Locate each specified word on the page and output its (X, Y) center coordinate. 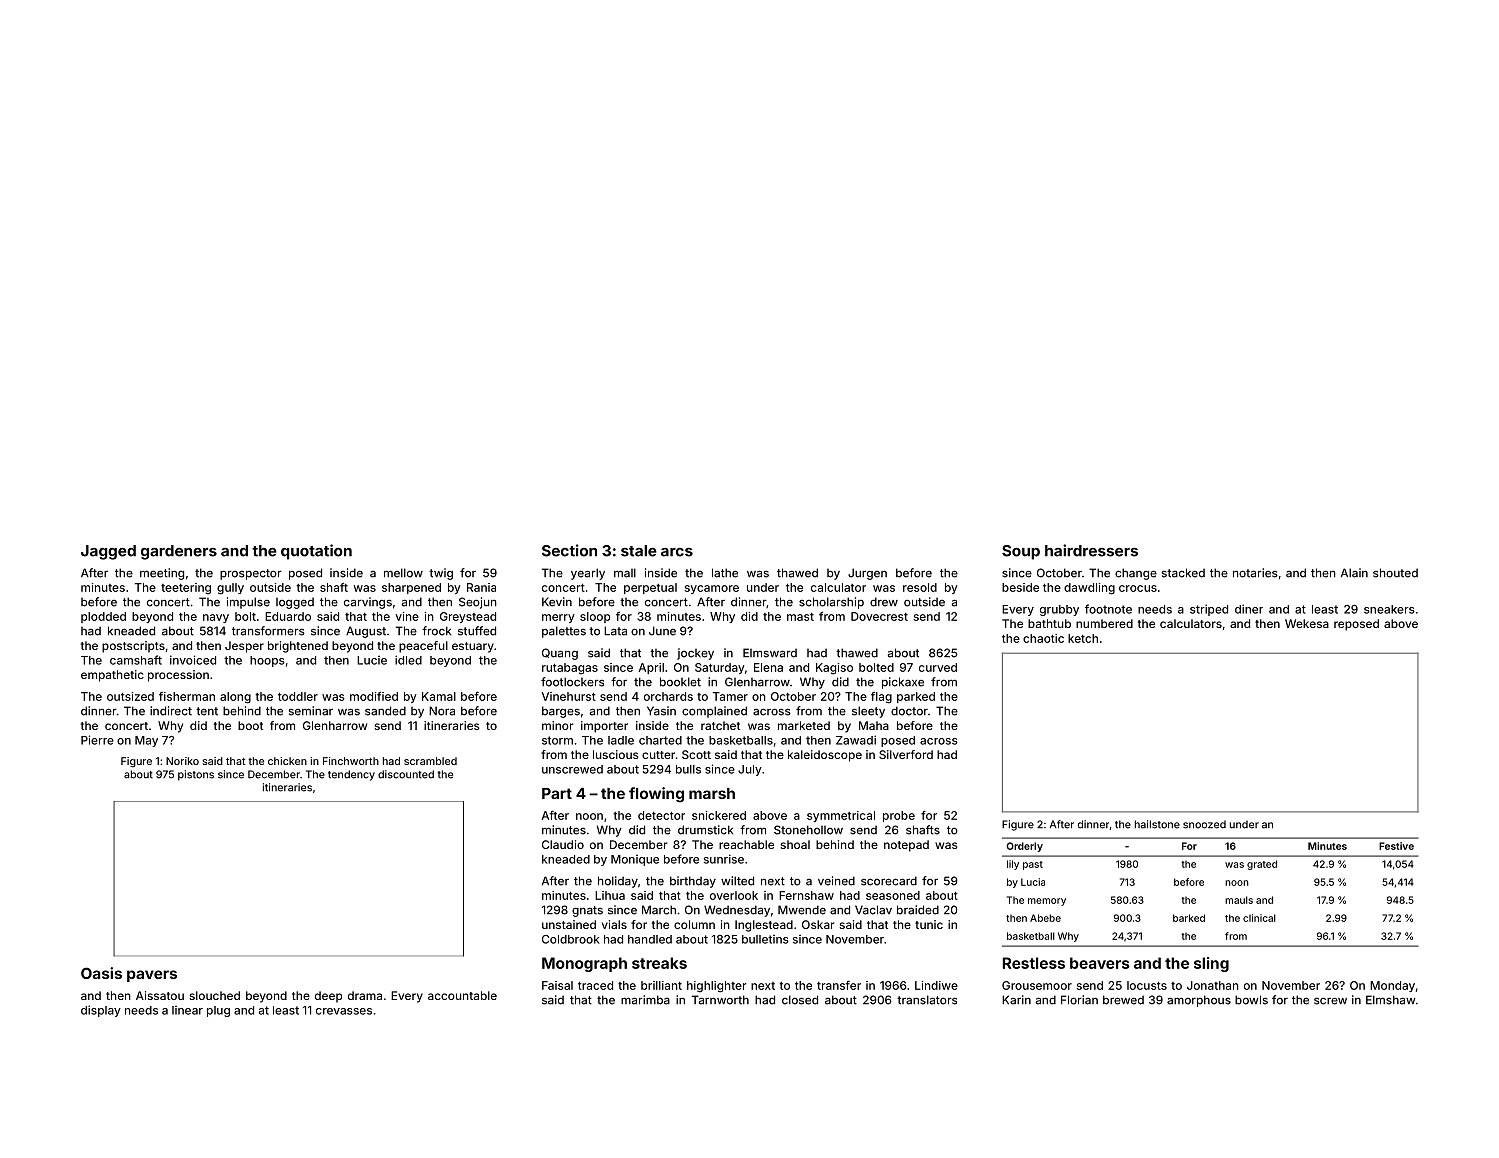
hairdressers (1091, 550)
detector (661, 815)
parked (916, 697)
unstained (569, 924)
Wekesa (1307, 623)
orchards (668, 696)
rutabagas (570, 669)
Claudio (563, 844)
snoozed (1204, 824)
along (235, 698)
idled (408, 660)
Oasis (101, 973)
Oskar (818, 924)
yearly (588, 574)
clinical (1259, 918)
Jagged (108, 552)
